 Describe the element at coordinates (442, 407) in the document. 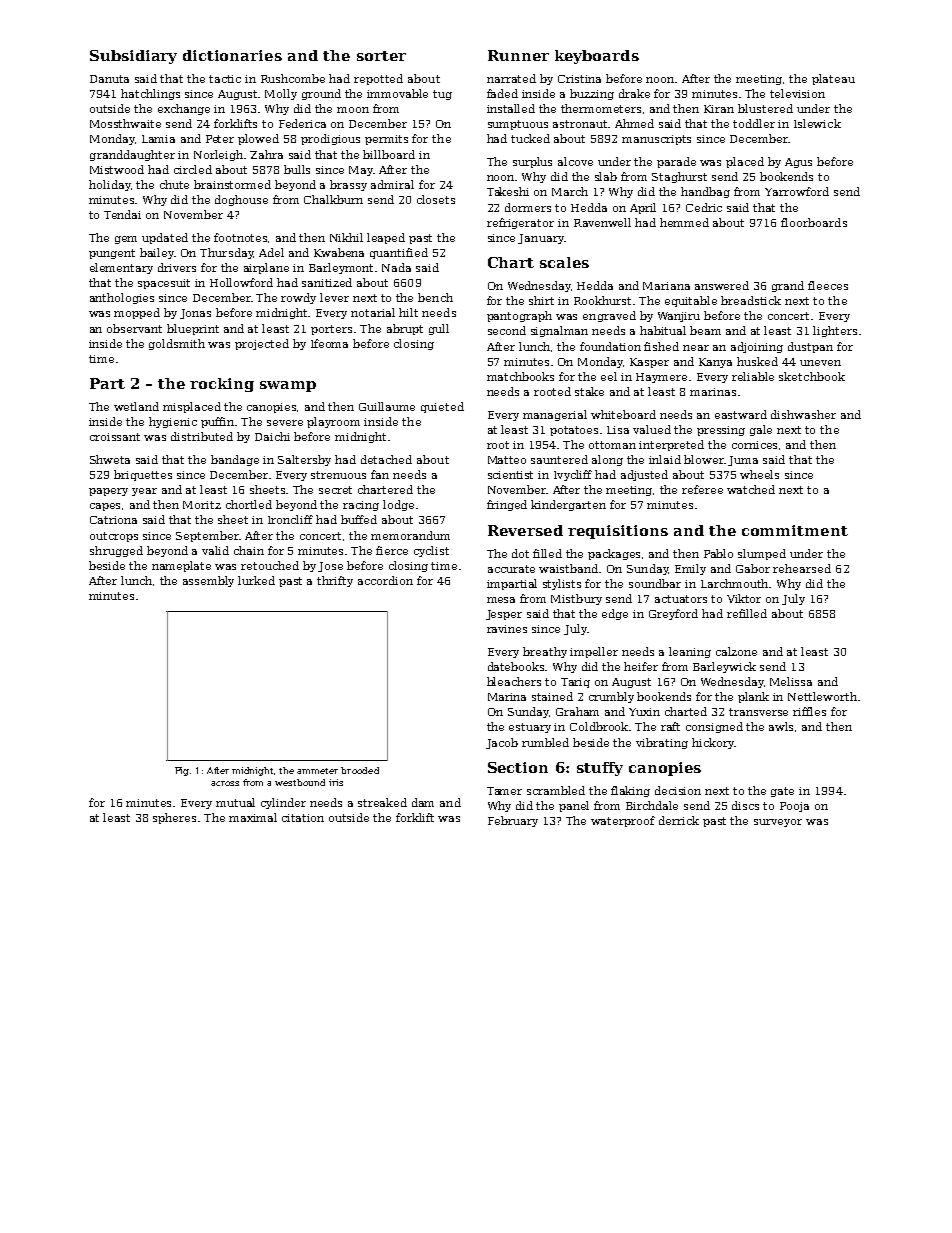

I see `quieted` at that location.
